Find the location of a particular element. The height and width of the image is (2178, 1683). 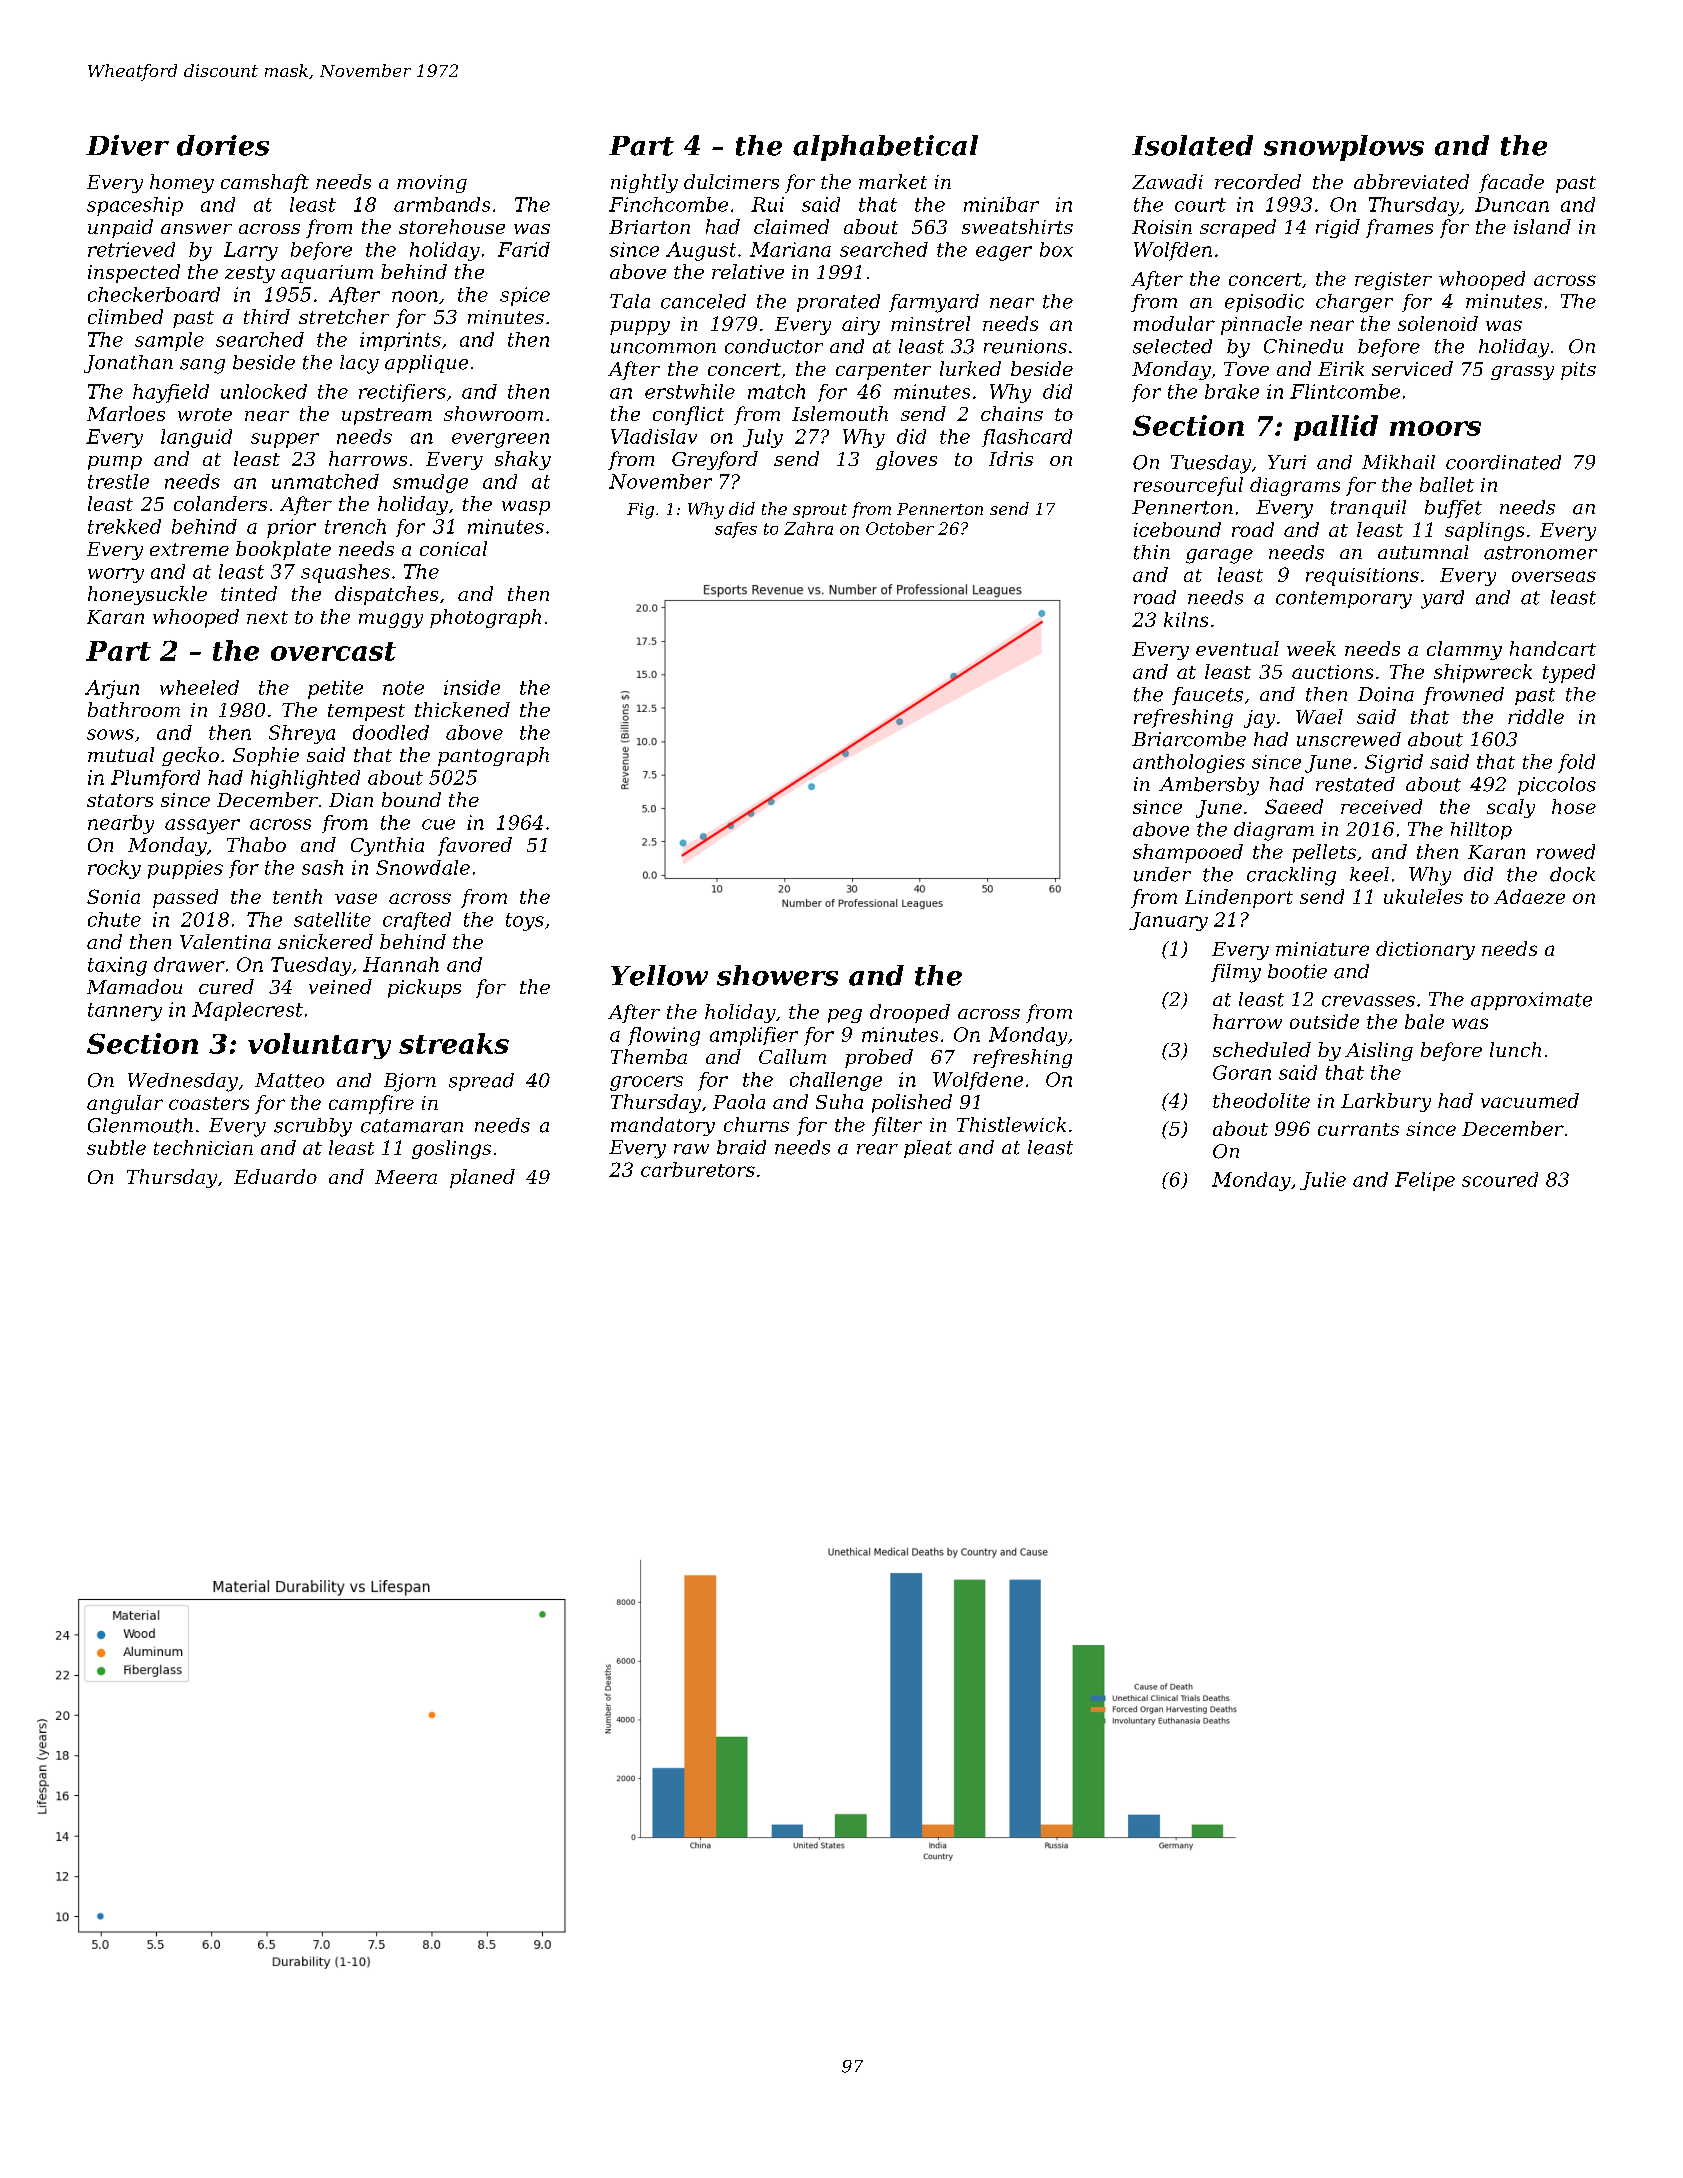

trekked is located at coordinates (124, 526).
